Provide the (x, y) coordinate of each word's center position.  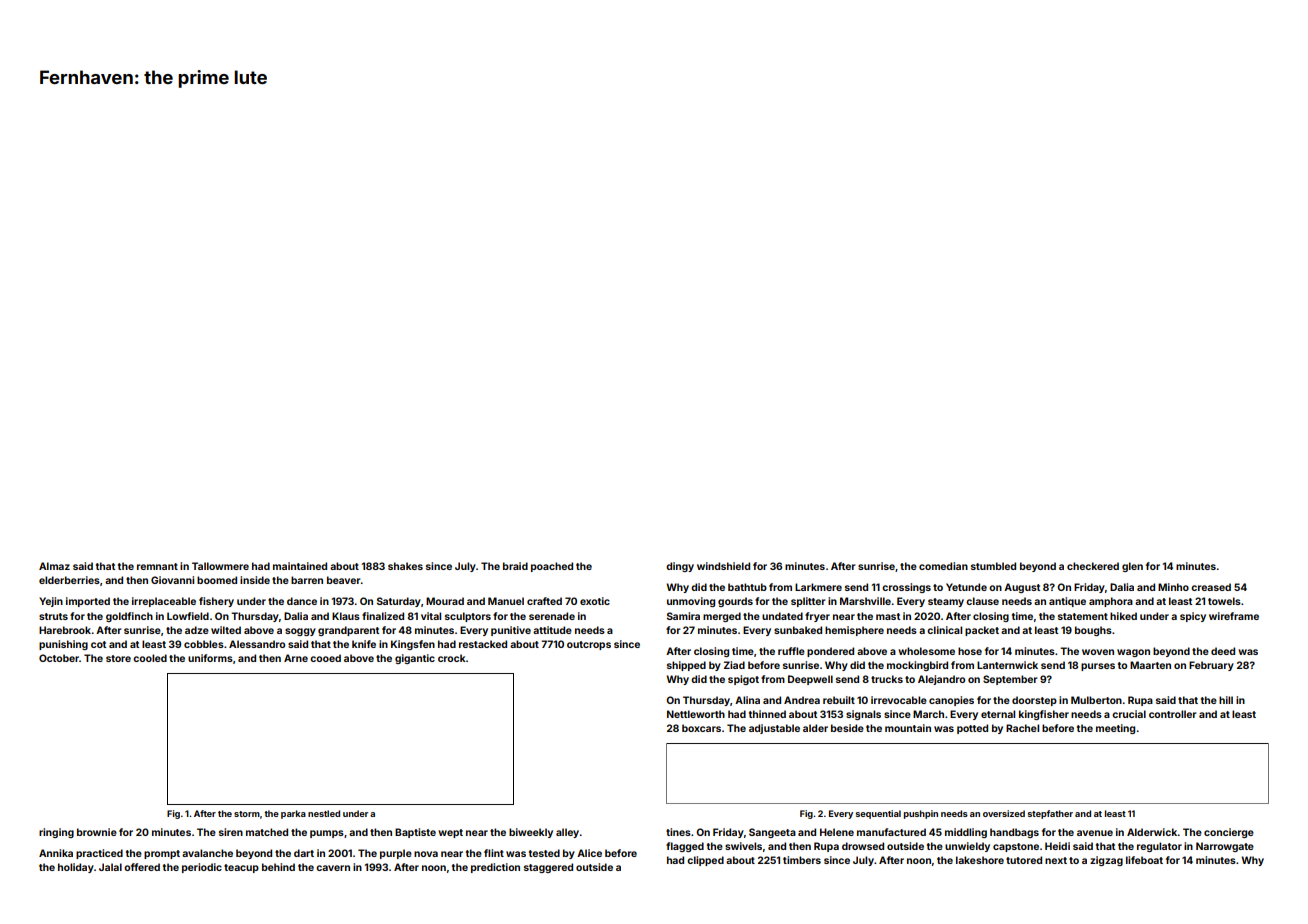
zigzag (1106, 861)
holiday (76, 868)
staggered (548, 868)
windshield (723, 566)
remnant (157, 566)
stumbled (993, 566)
